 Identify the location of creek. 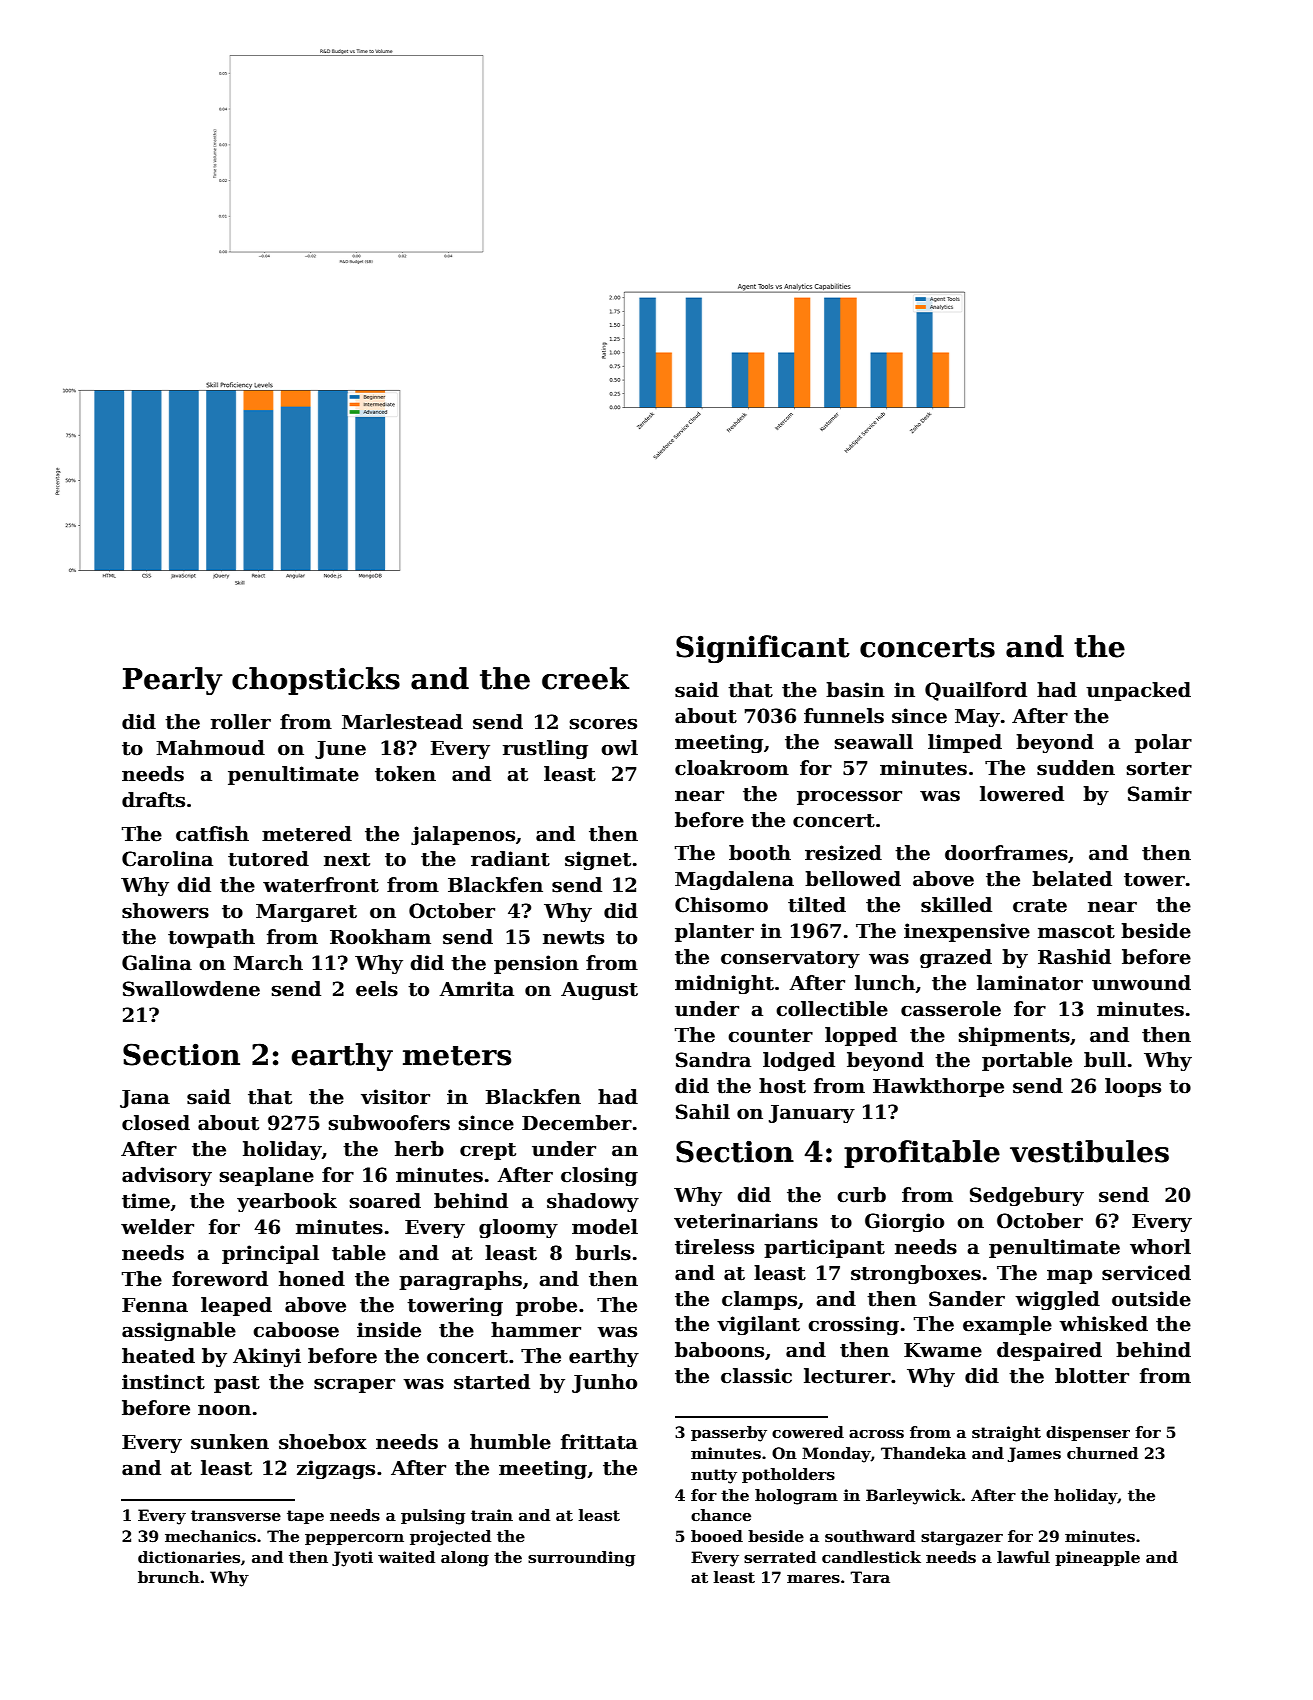
(586, 678).
